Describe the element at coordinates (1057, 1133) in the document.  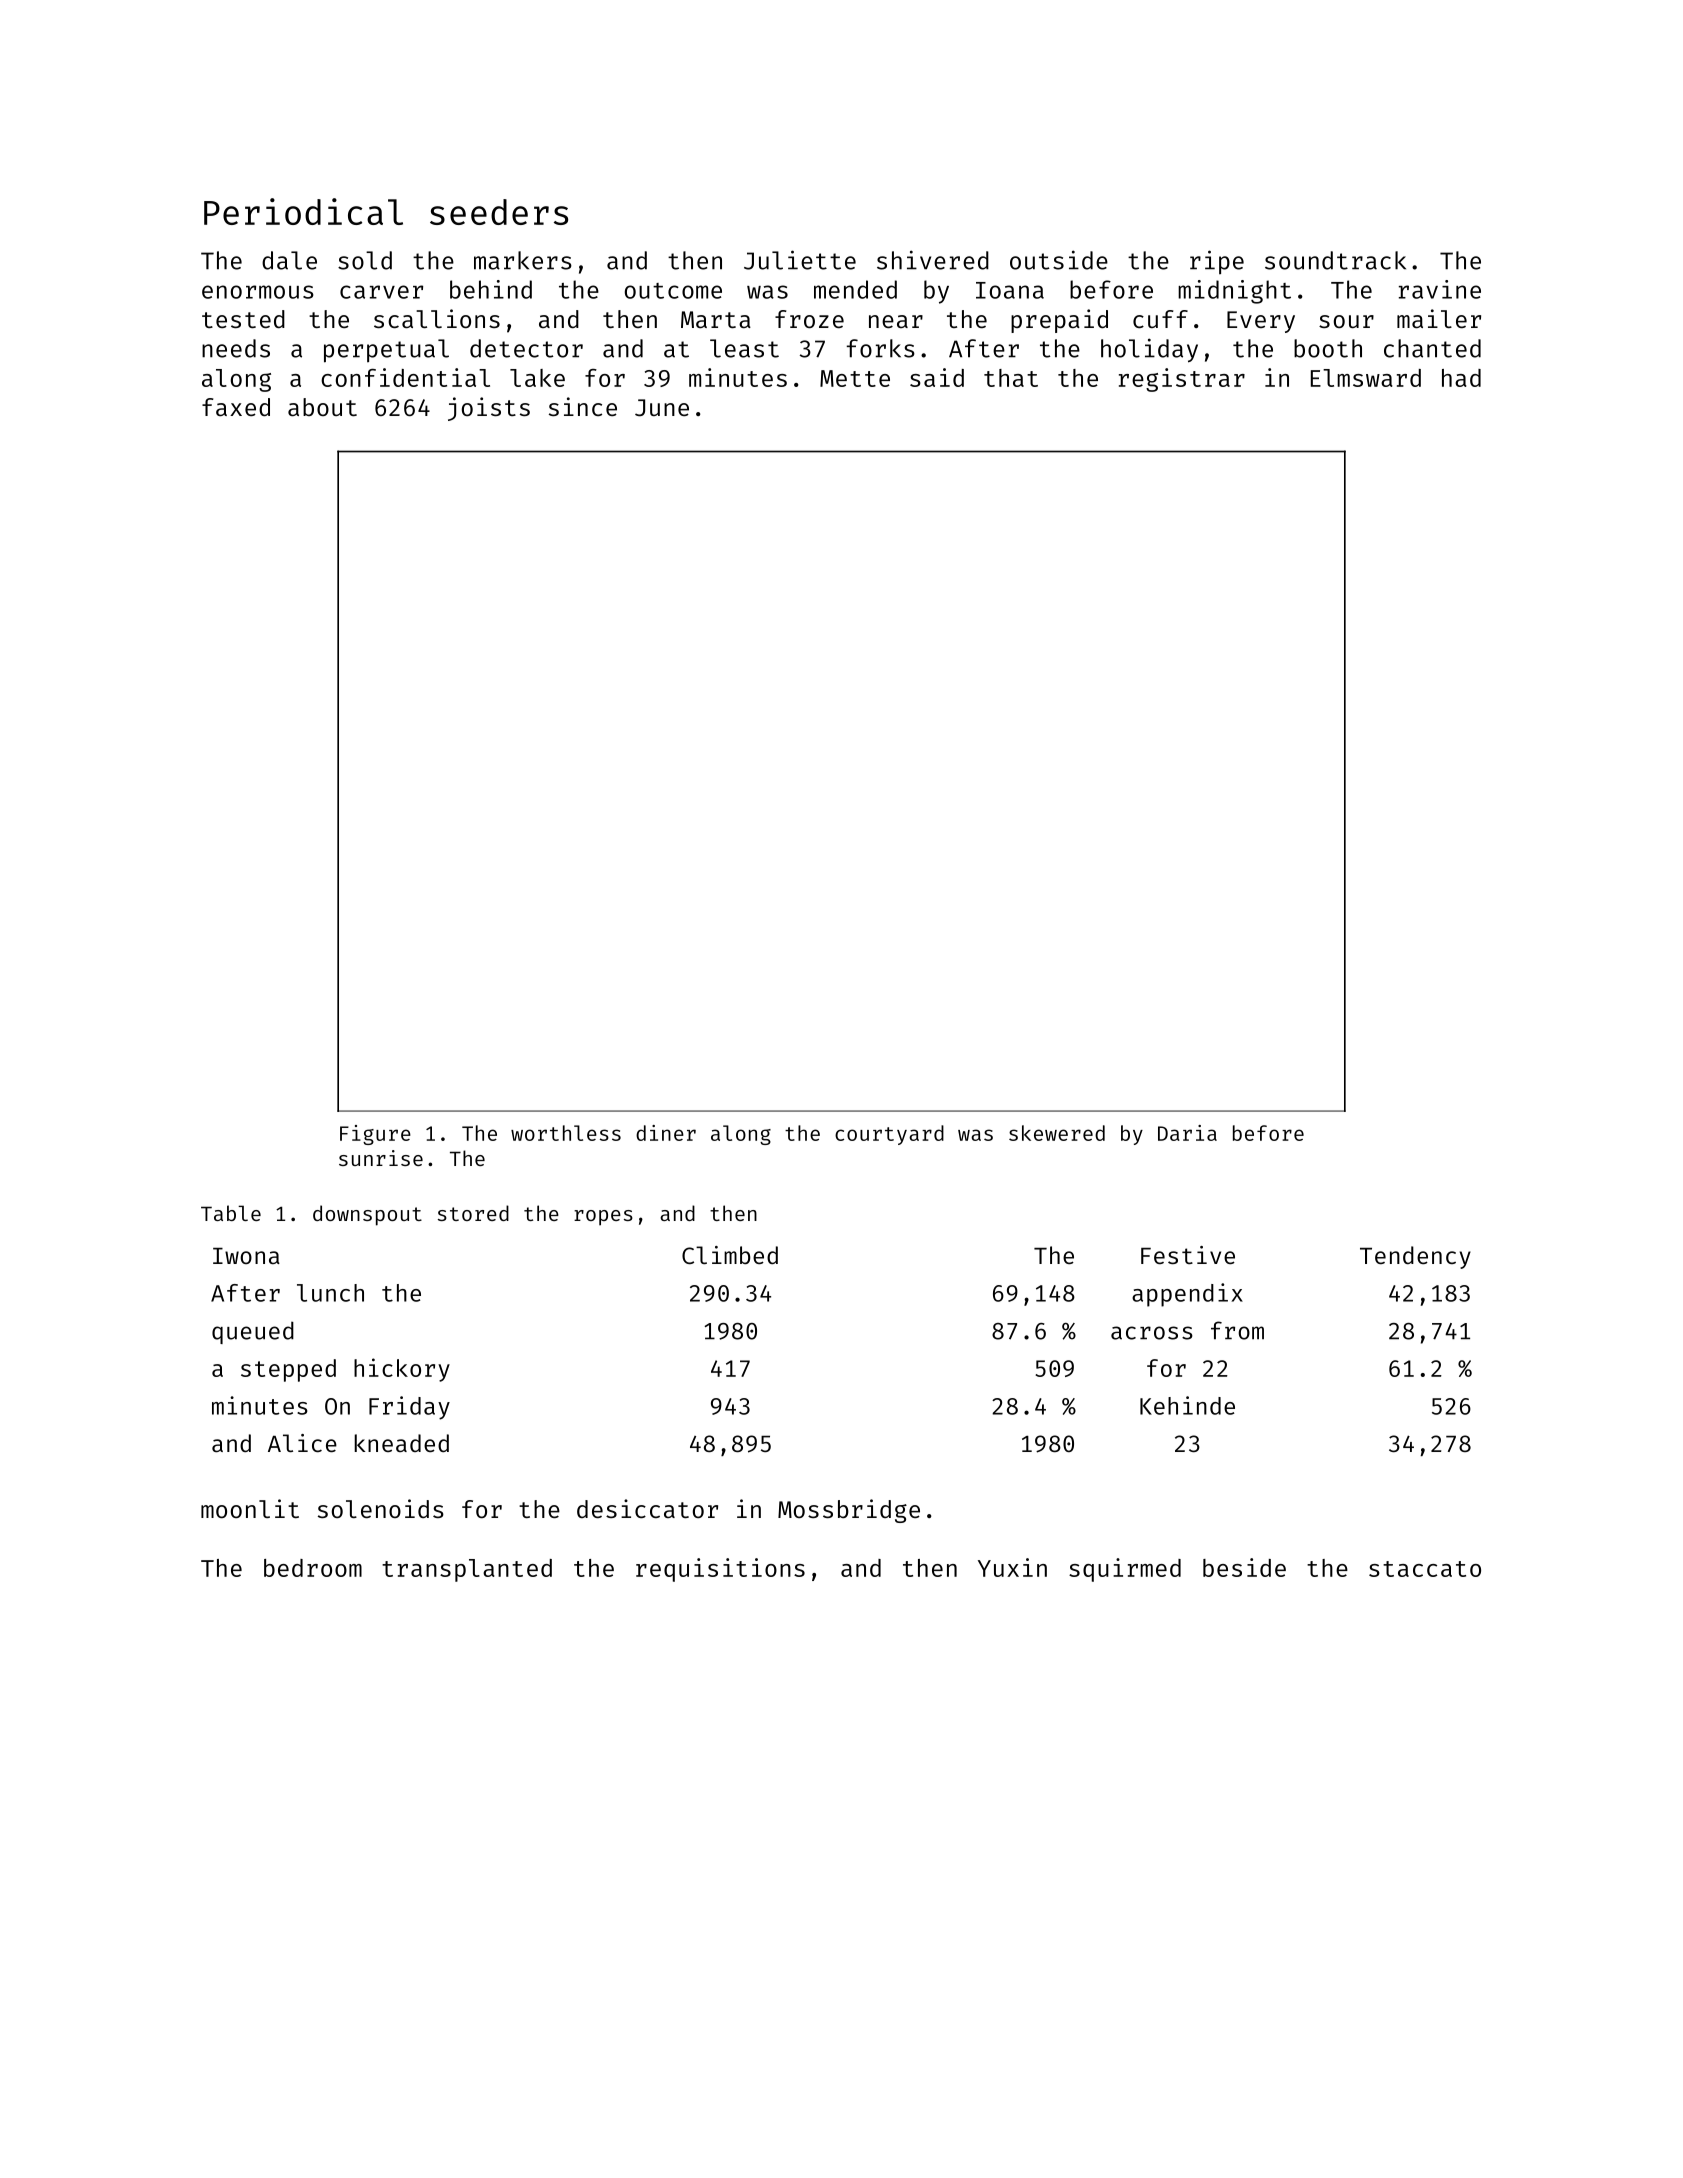
I see `skewered` at that location.
